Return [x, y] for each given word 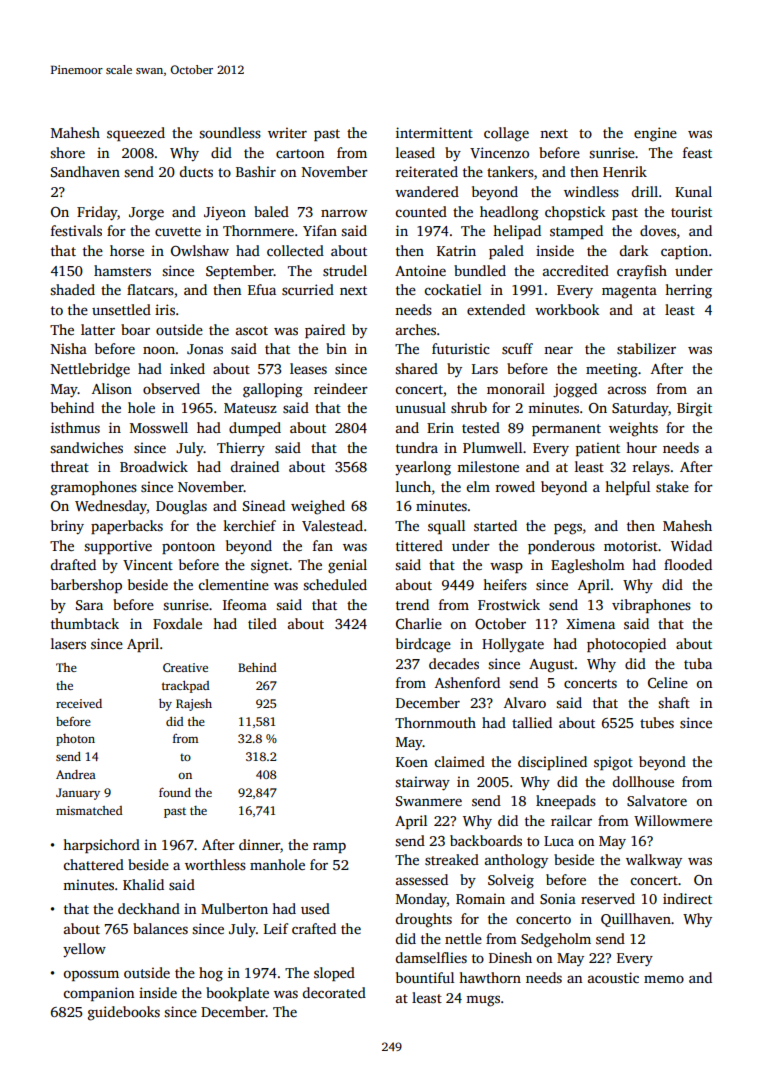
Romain [480, 898]
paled [506, 252]
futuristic [461, 348]
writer [287, 132]
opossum [91, 975]
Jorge [146, 214]
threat [70, 466]
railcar [571, 820]
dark [634, 250]
